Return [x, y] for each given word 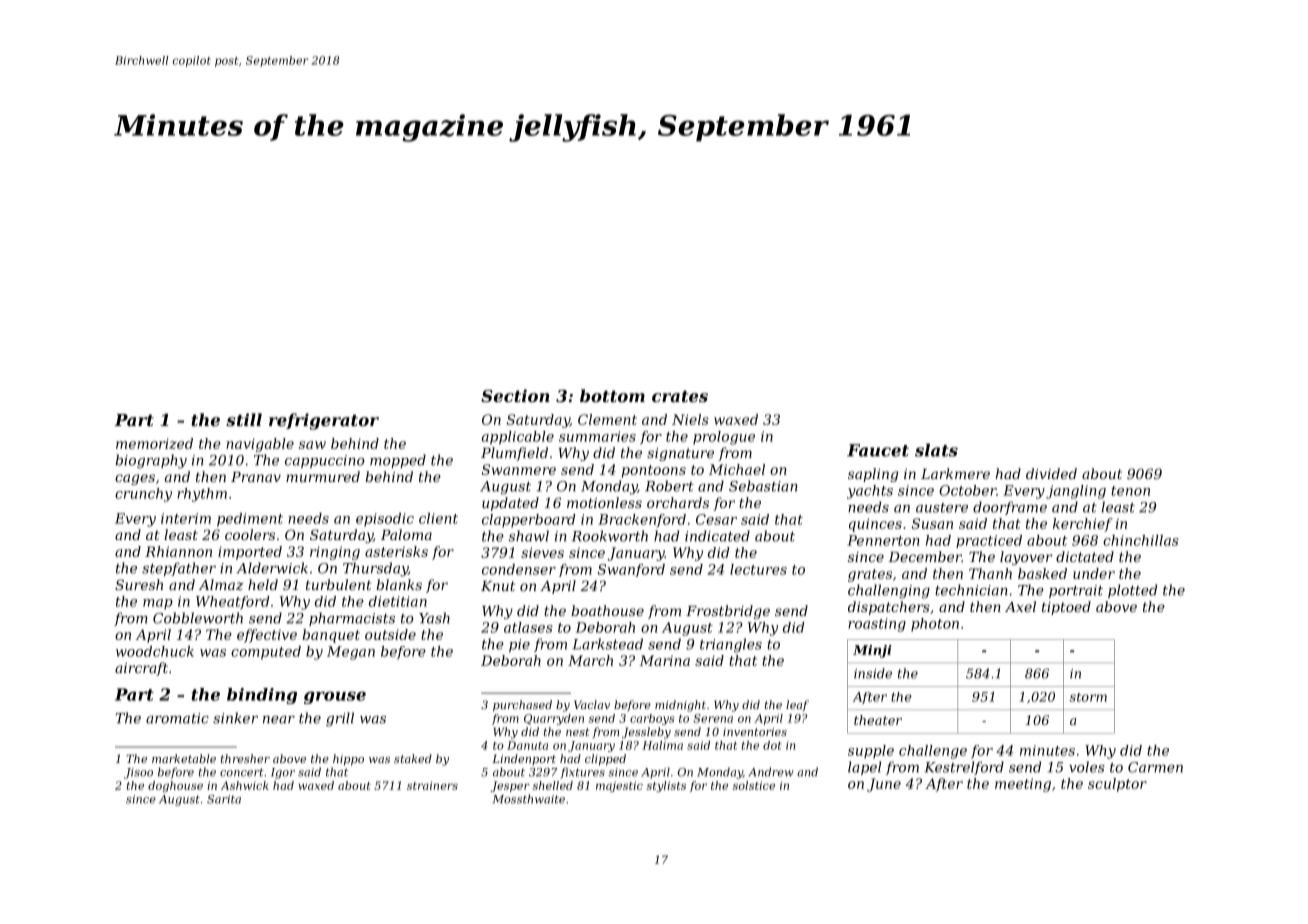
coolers [250, 534]
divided [1051, 473]
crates [680, 396]
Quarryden [554, 719]
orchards [678, 502]
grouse [335, 697]
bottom [612, 395]
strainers [432, 785]
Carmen [1155, 767]
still [244, 419]
